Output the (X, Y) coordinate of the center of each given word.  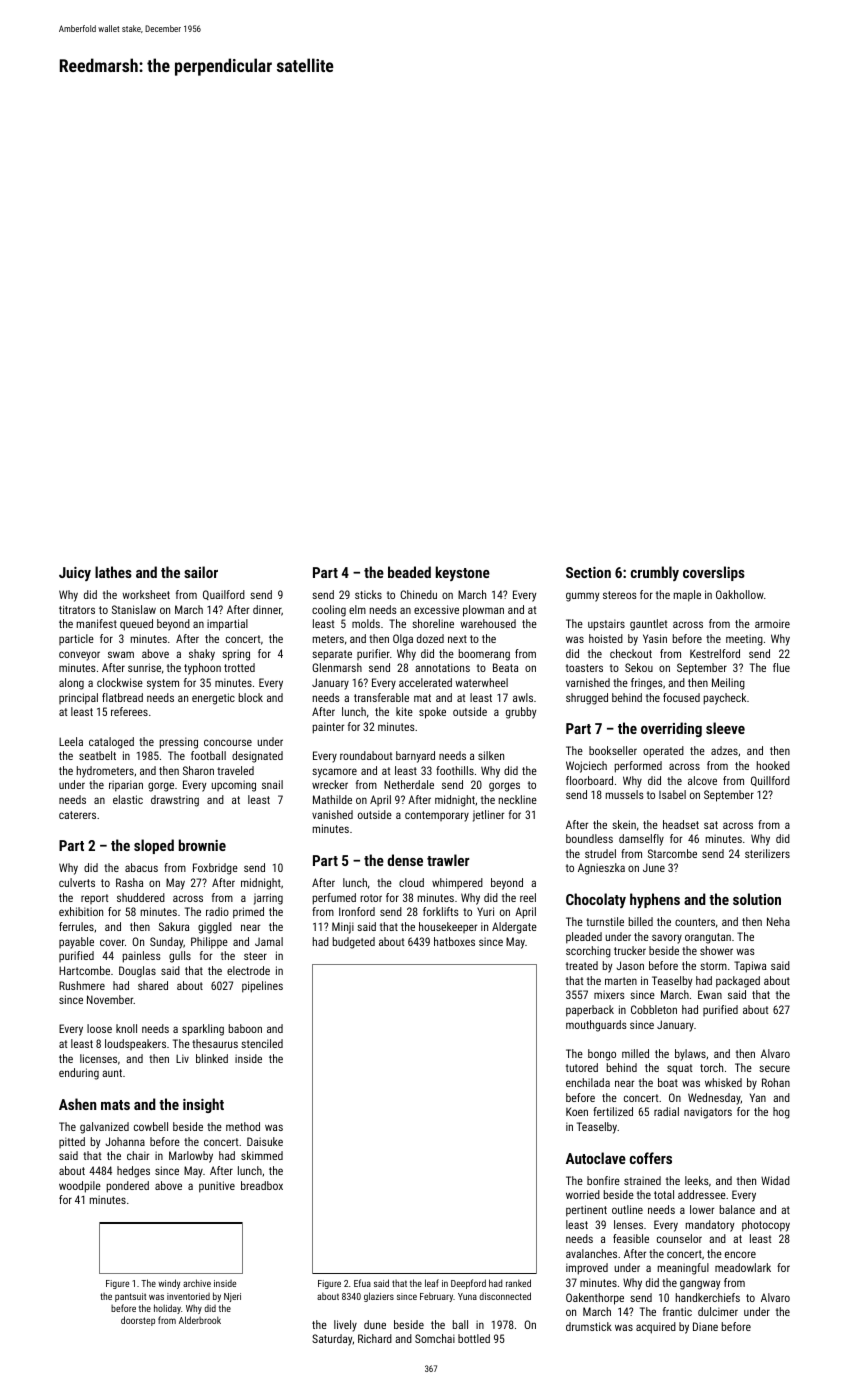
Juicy (75, 574)
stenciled (262, 1043)
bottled (474, 1338)
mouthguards (596, 1026)
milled (635, 1053)
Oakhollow (740, 594)
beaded (409, 572)
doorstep (138, 1321)
